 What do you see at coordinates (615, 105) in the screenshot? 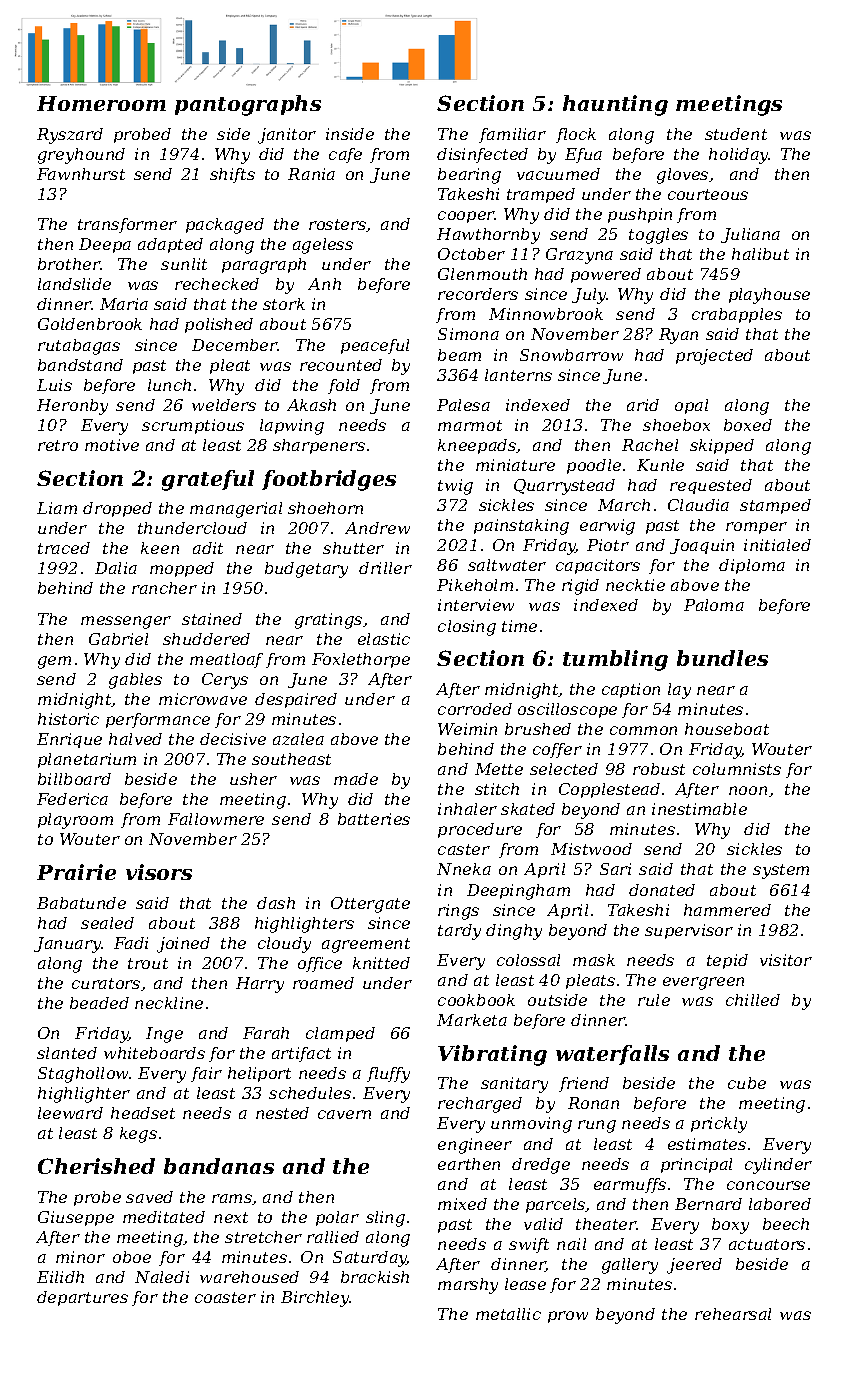
I see `haunting` at bounding box center [615, 105].
